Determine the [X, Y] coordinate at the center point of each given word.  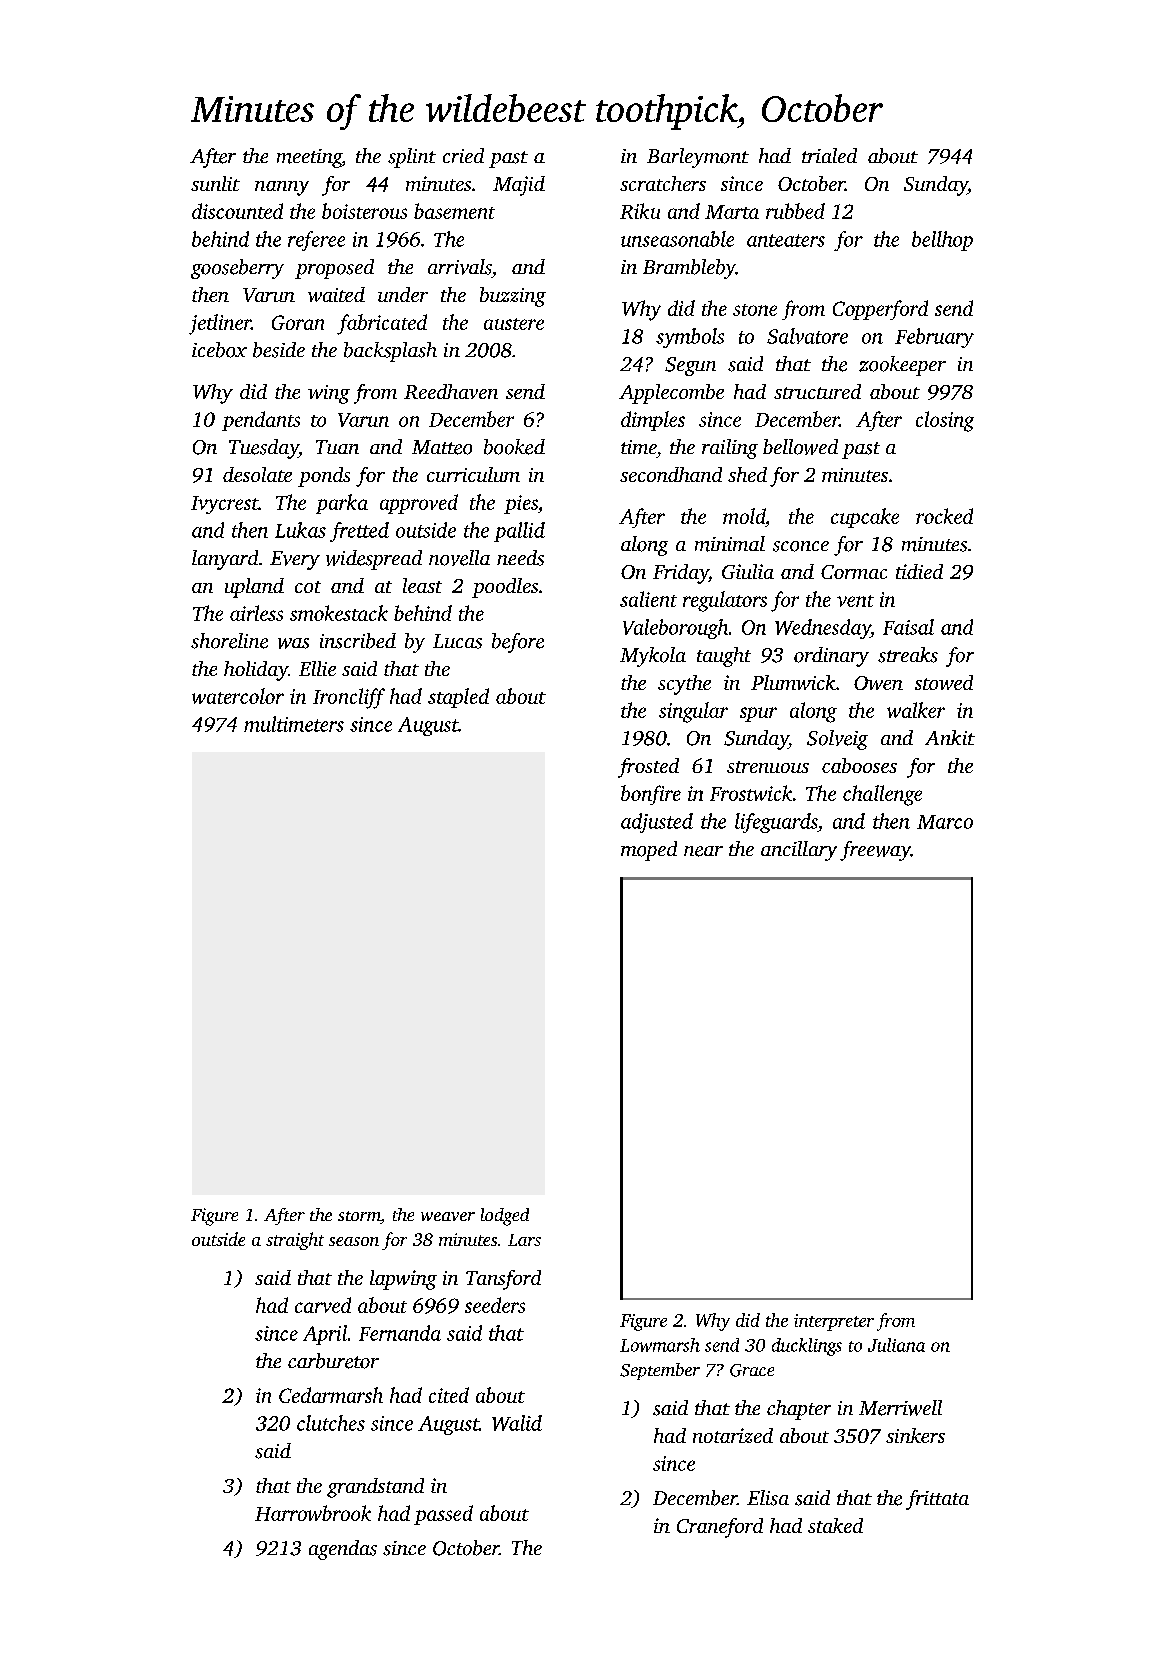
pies [521, 504]
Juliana [896, 1345]
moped [649, 851]
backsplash [390, 352]
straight [295, 1241]
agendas [343, 1550]
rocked [944, 516]
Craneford [720, 1528]
